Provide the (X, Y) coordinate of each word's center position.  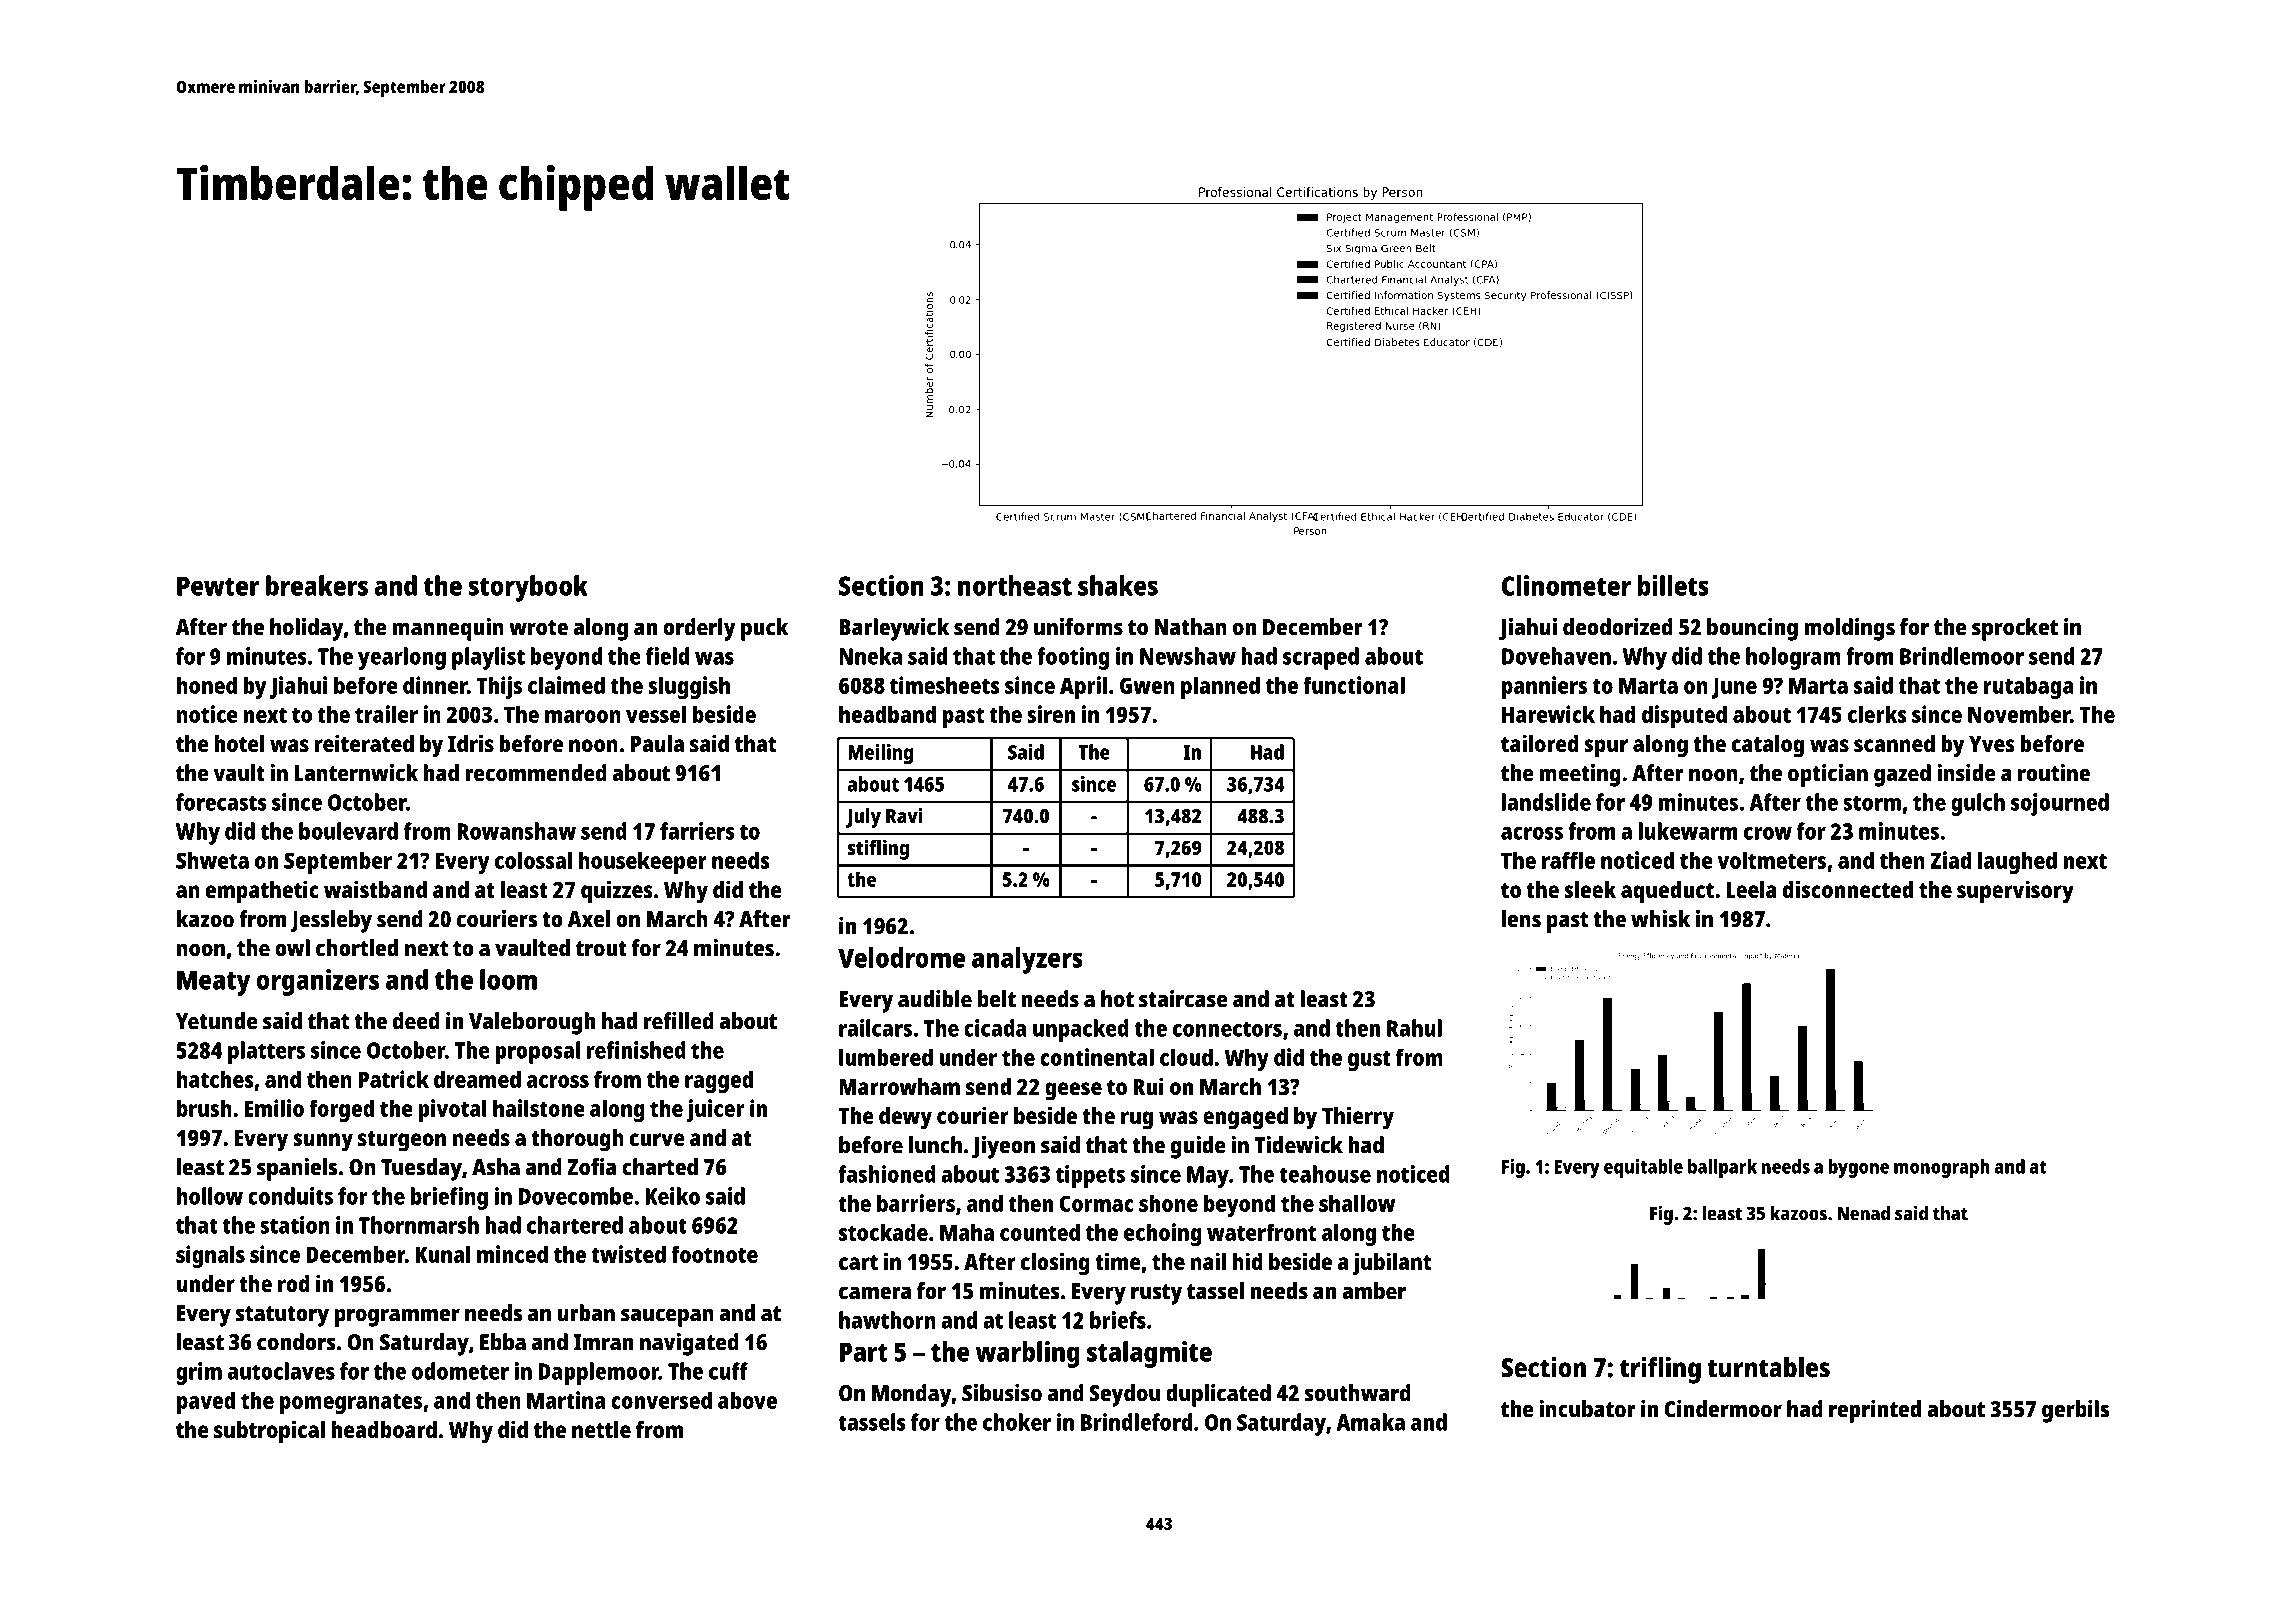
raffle (1568, 860)
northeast (1015, 585)
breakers (317, 585)
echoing (1163, 1234)
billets (1673, 585)
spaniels (297, 1169)
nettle (601, 1429)
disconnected (1848, 889)
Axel (589, 919)
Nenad (1863, 1213)
